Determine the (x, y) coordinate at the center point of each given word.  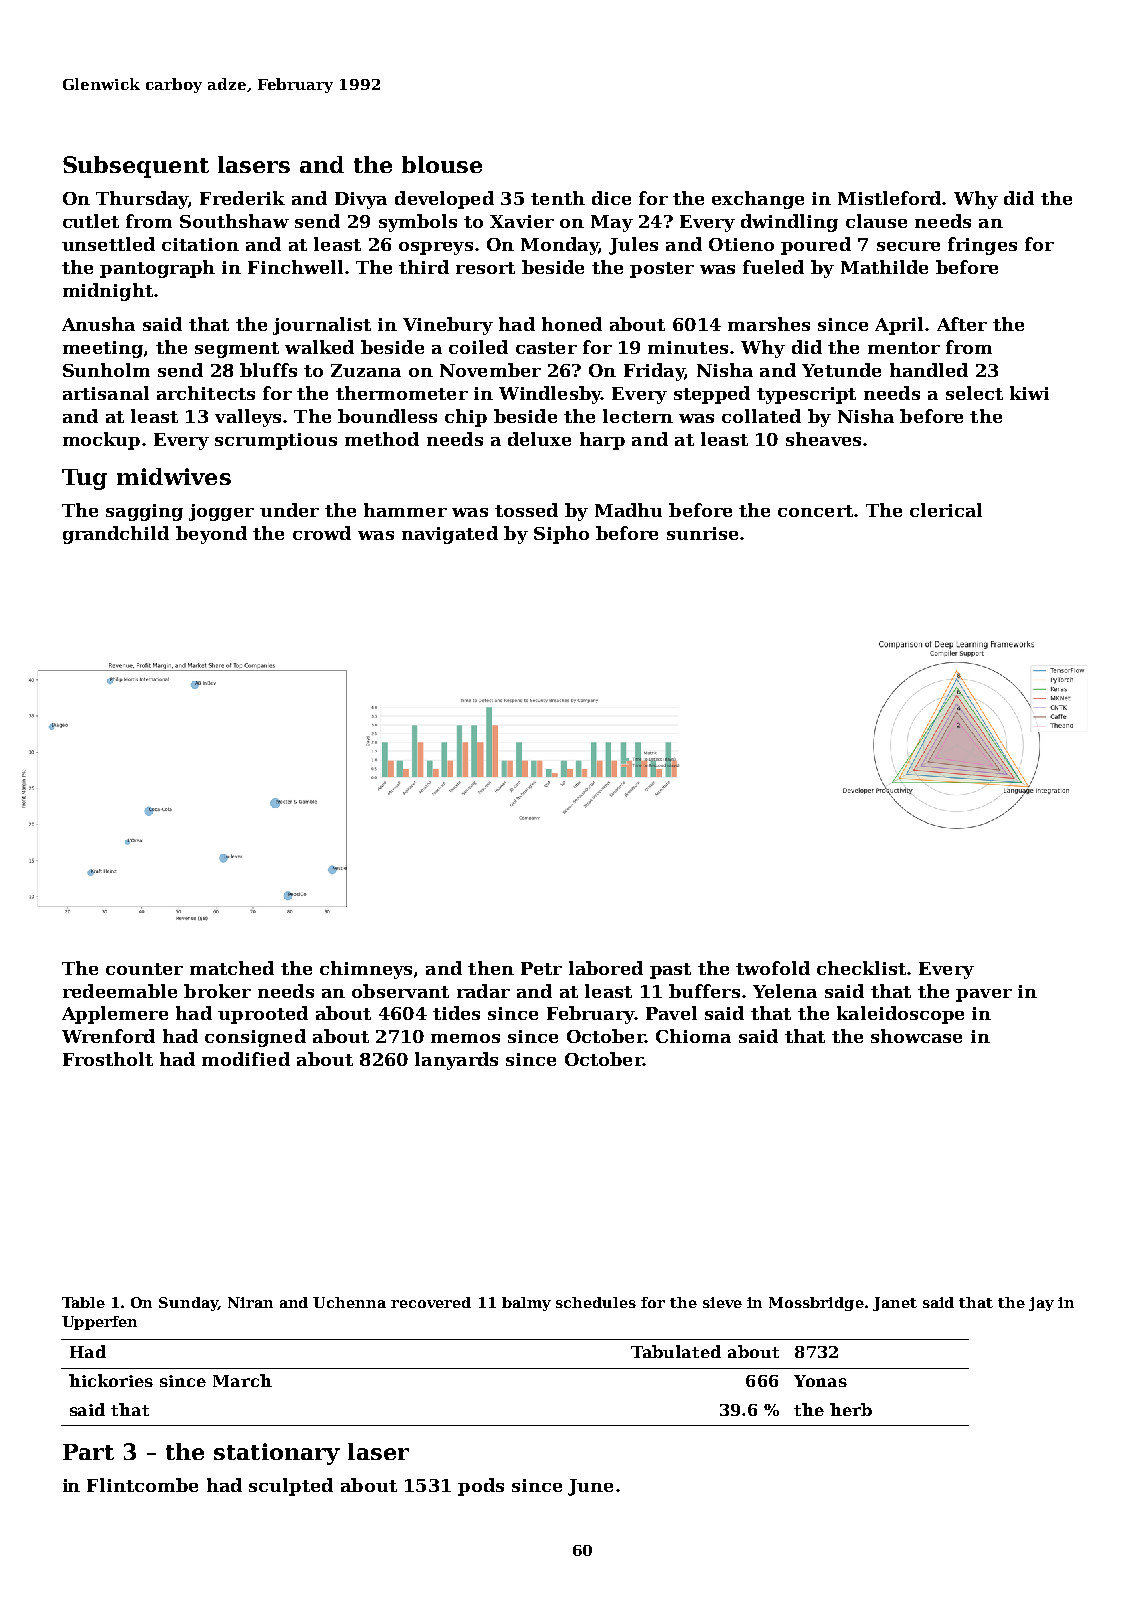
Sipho (561, 535)
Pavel (671, 1013)
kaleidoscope (900, 1015)
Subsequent (136, 167)
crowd (322, 533)
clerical (946, 510)
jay (1041, 1304)
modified (246, 1059)
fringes (982, 246)
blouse (442, 164)
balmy (526, 1304)
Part (88, 1452)
